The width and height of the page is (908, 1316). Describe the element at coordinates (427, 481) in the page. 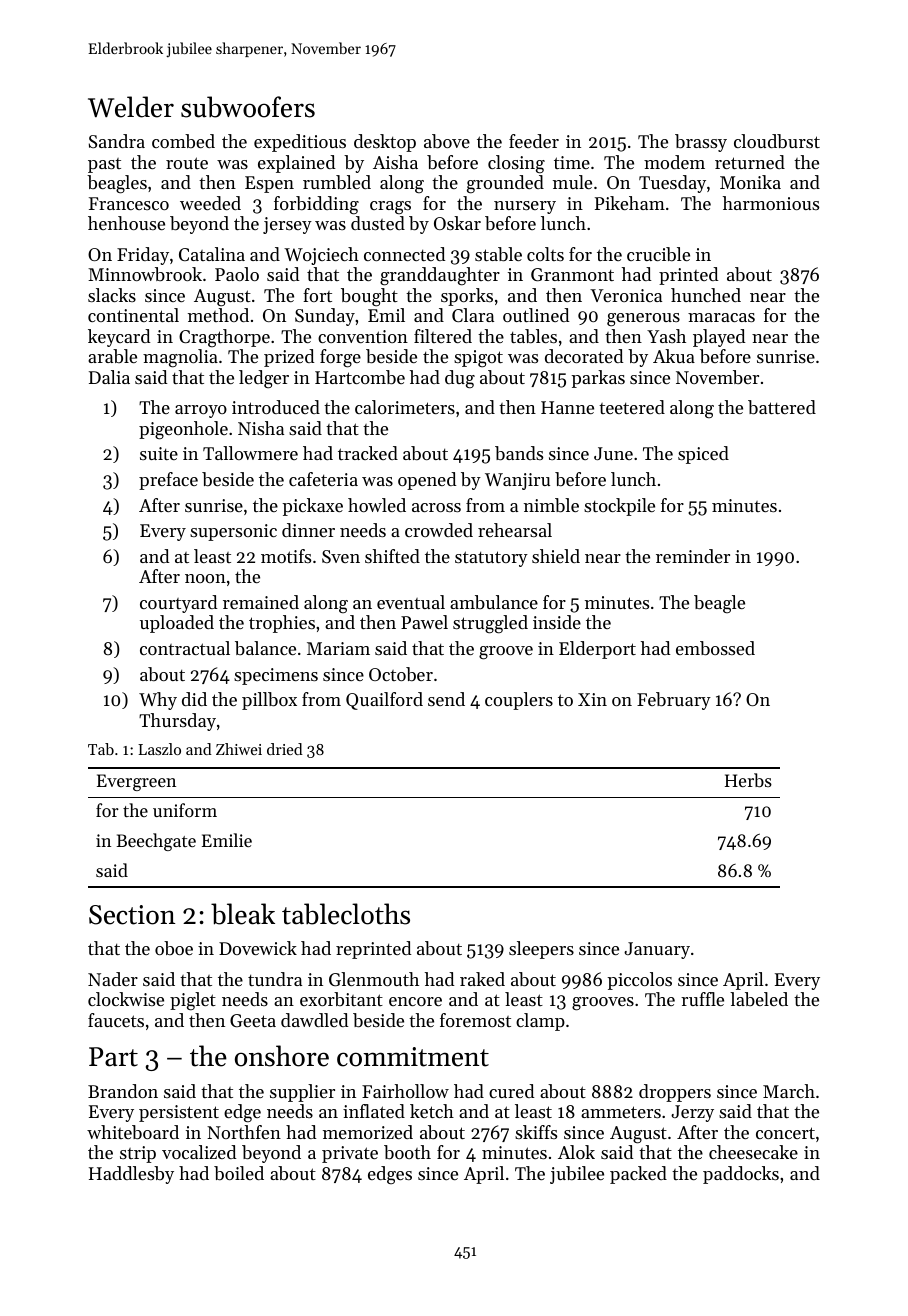

I see `opened` at that location.
